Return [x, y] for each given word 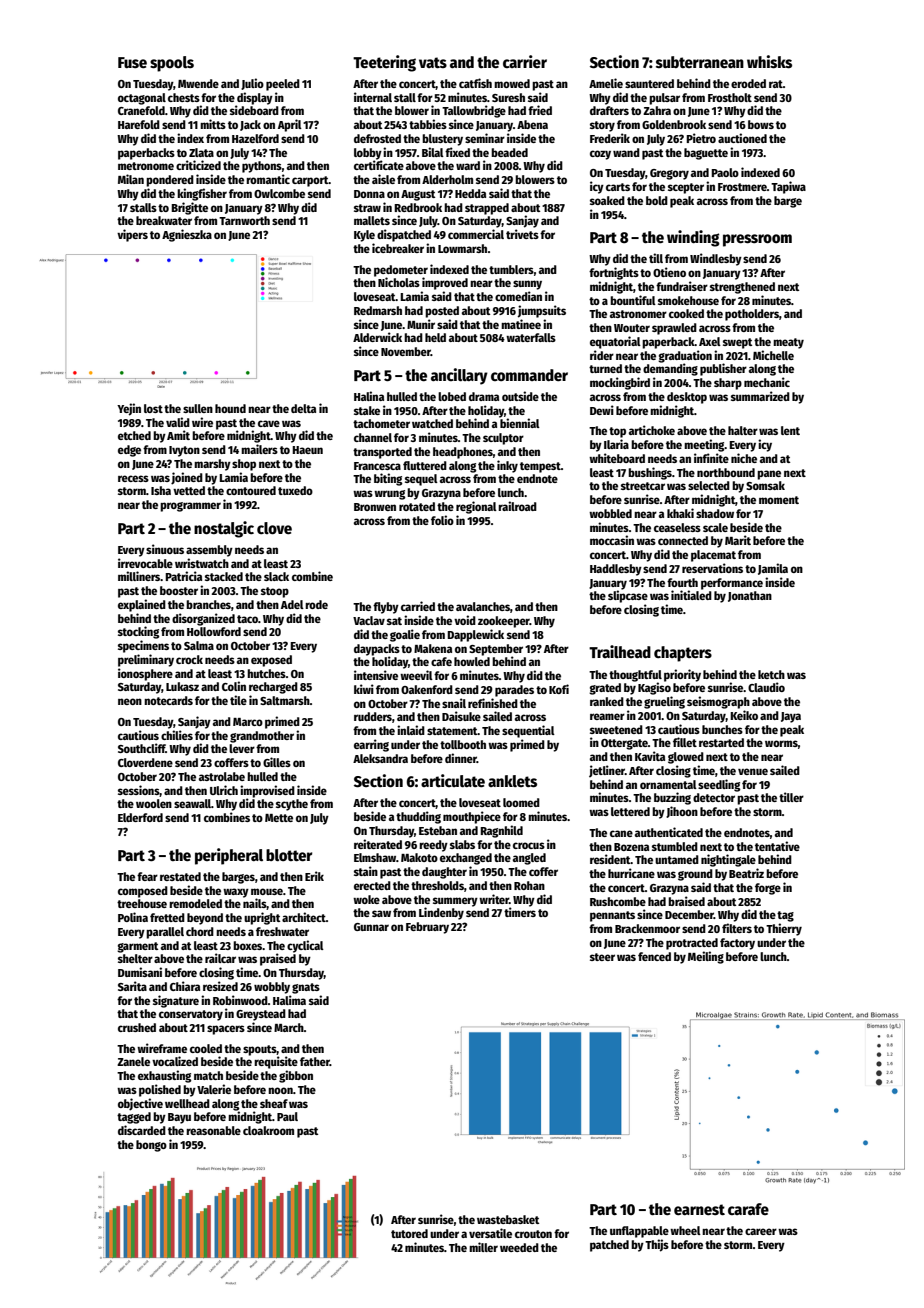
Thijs [657, 1245]
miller [483, 1247]
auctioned [742, 138]
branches [208, 604]
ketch [771, 674]
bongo [151, 1146]
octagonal [142, 99]
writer [494, 899]
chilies [177, 735]
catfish [475, 83]
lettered [630, 811]
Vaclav [369, 620]
